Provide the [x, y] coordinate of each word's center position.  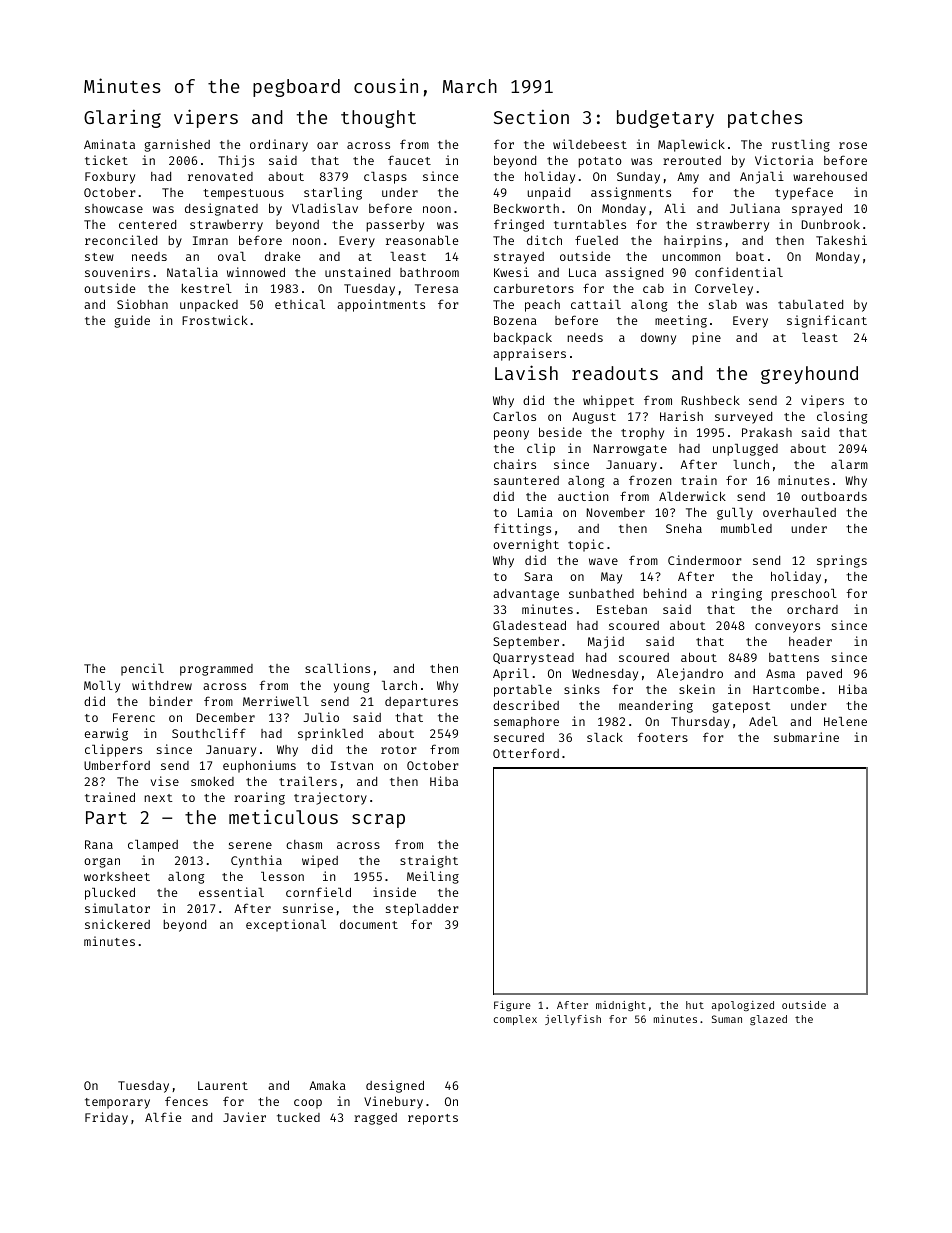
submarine [806, 737]
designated [221, 209]
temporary [117, 1103]
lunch [751, 464]
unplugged [745, 450]
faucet [409, 160]
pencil [142, 669]
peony [511, 435]
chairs [515, 464]
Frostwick [215, 320]
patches [765, 119]
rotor [399, 750]
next [158, 798]
